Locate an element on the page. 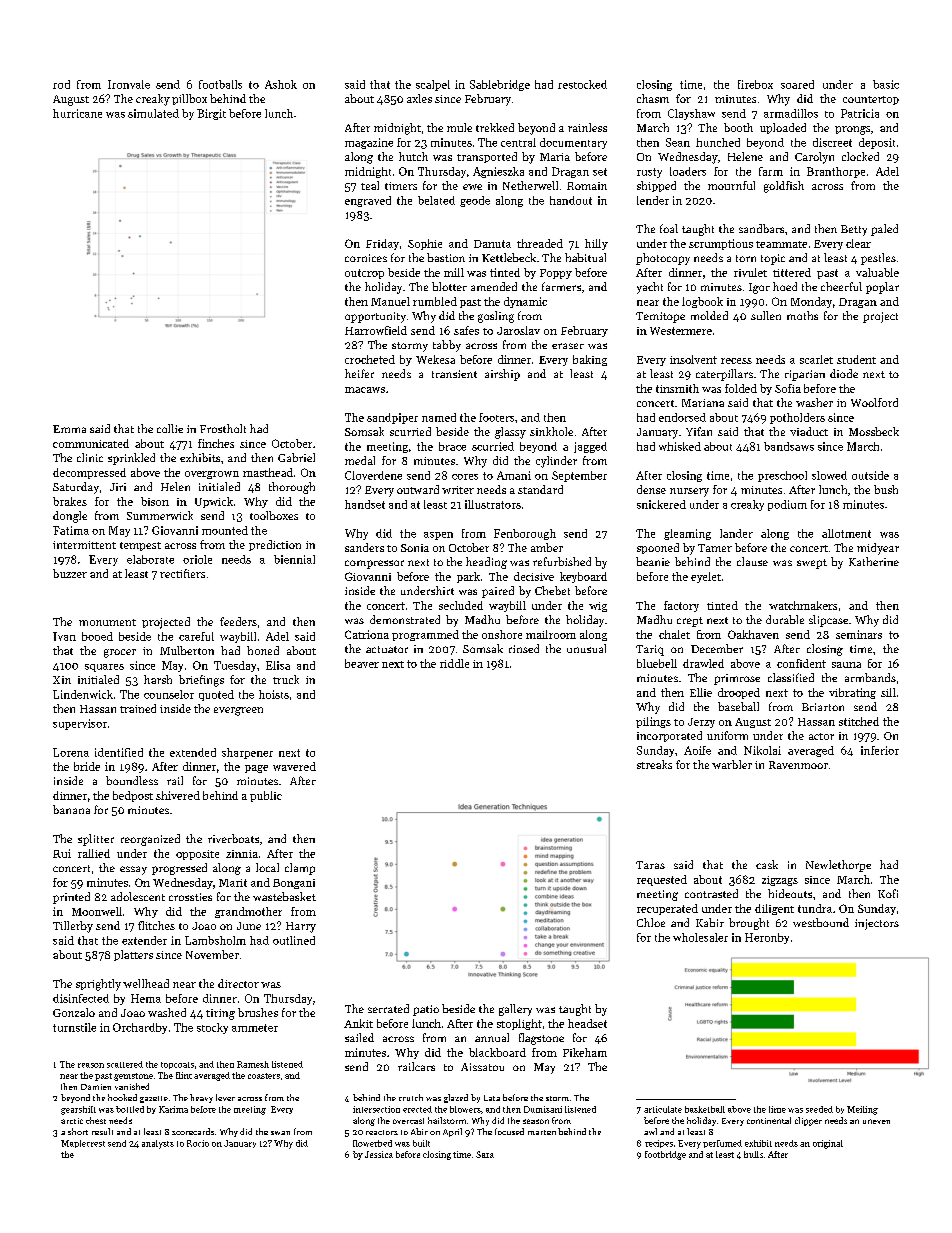  beaver is located at coordinates (362, 663).
